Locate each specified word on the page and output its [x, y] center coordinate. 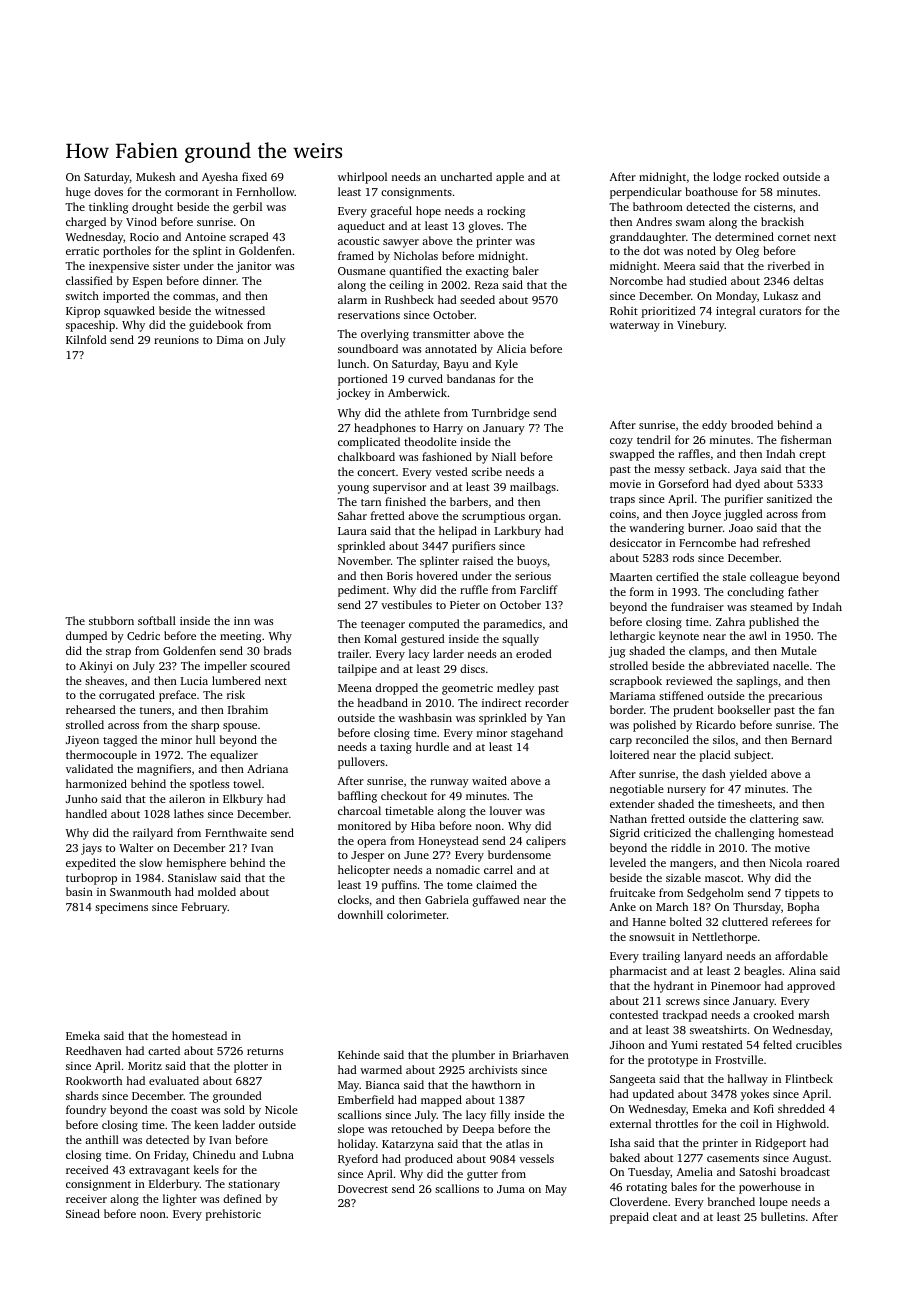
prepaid [629, 1218]
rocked [762, 176]
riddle [686, 847]
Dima [230, 340]
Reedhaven [94, 1050]
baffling [357, 797]
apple [510, 178]
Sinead [83, 1213]
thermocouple [101, 756]
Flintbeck [809, 1078]
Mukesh [155, 176]
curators [780, 311]
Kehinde [359, 1054]
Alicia [511, 348]
